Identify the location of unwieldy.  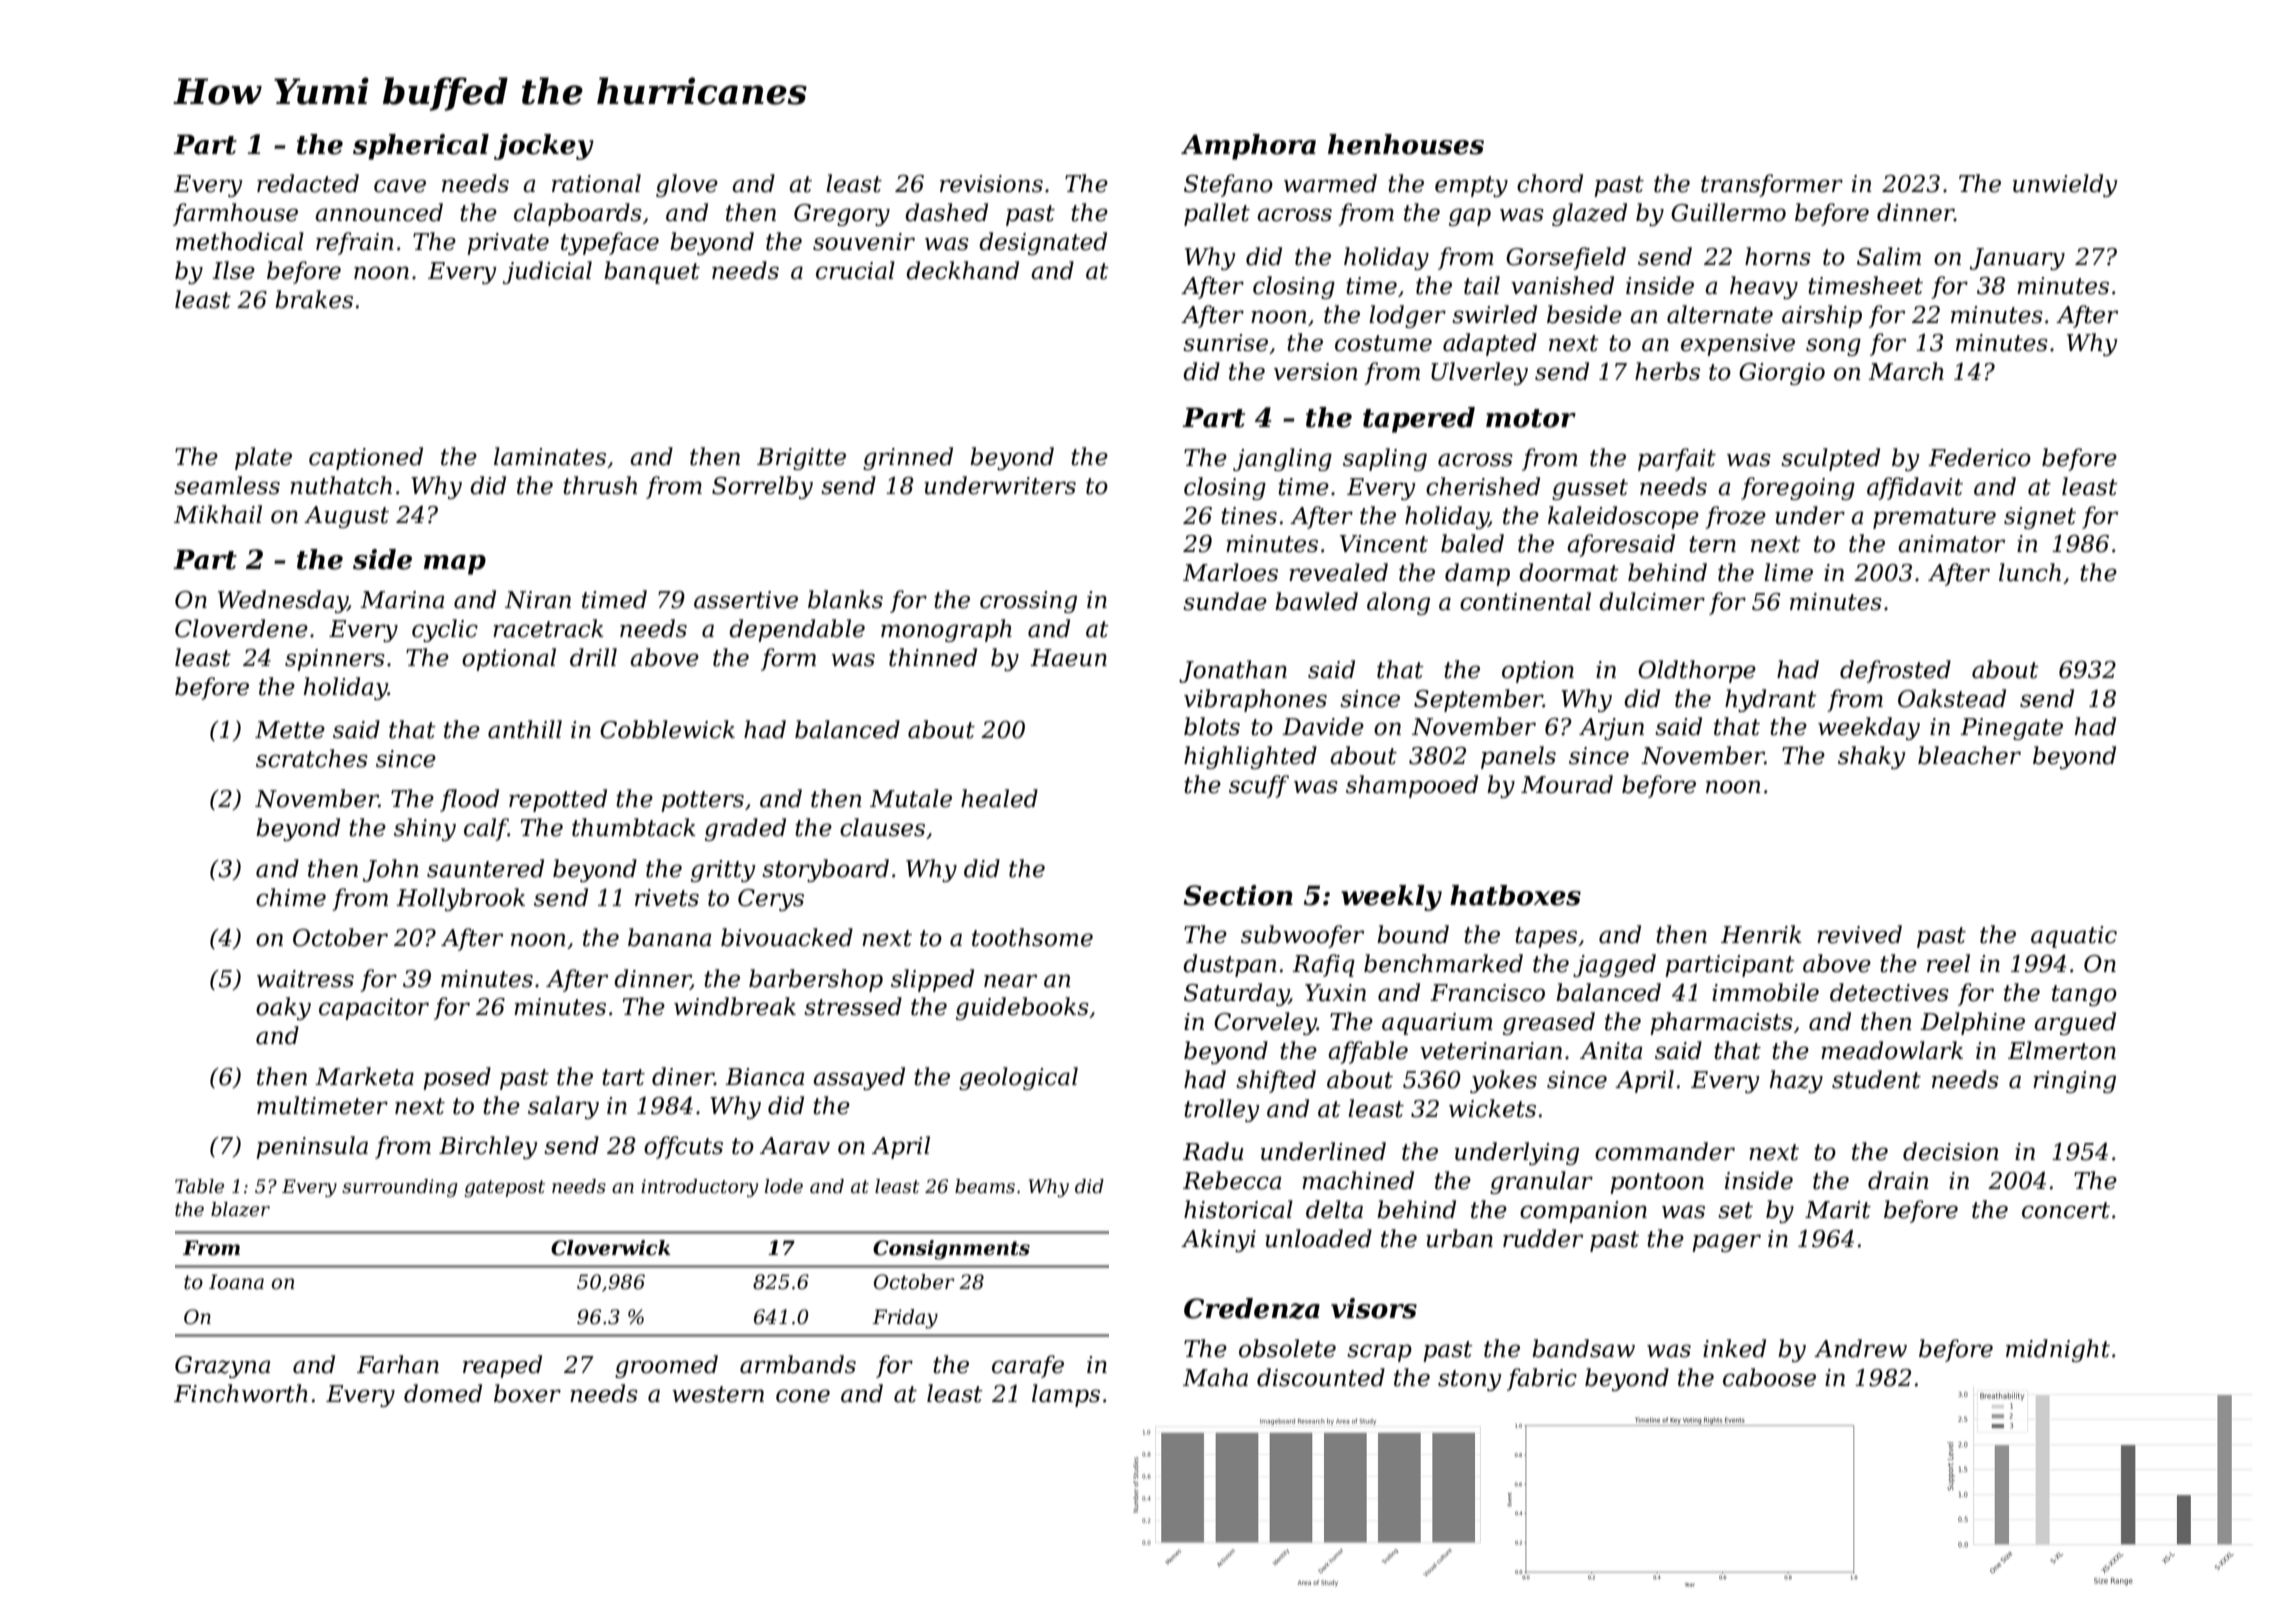
(2065, 185).
